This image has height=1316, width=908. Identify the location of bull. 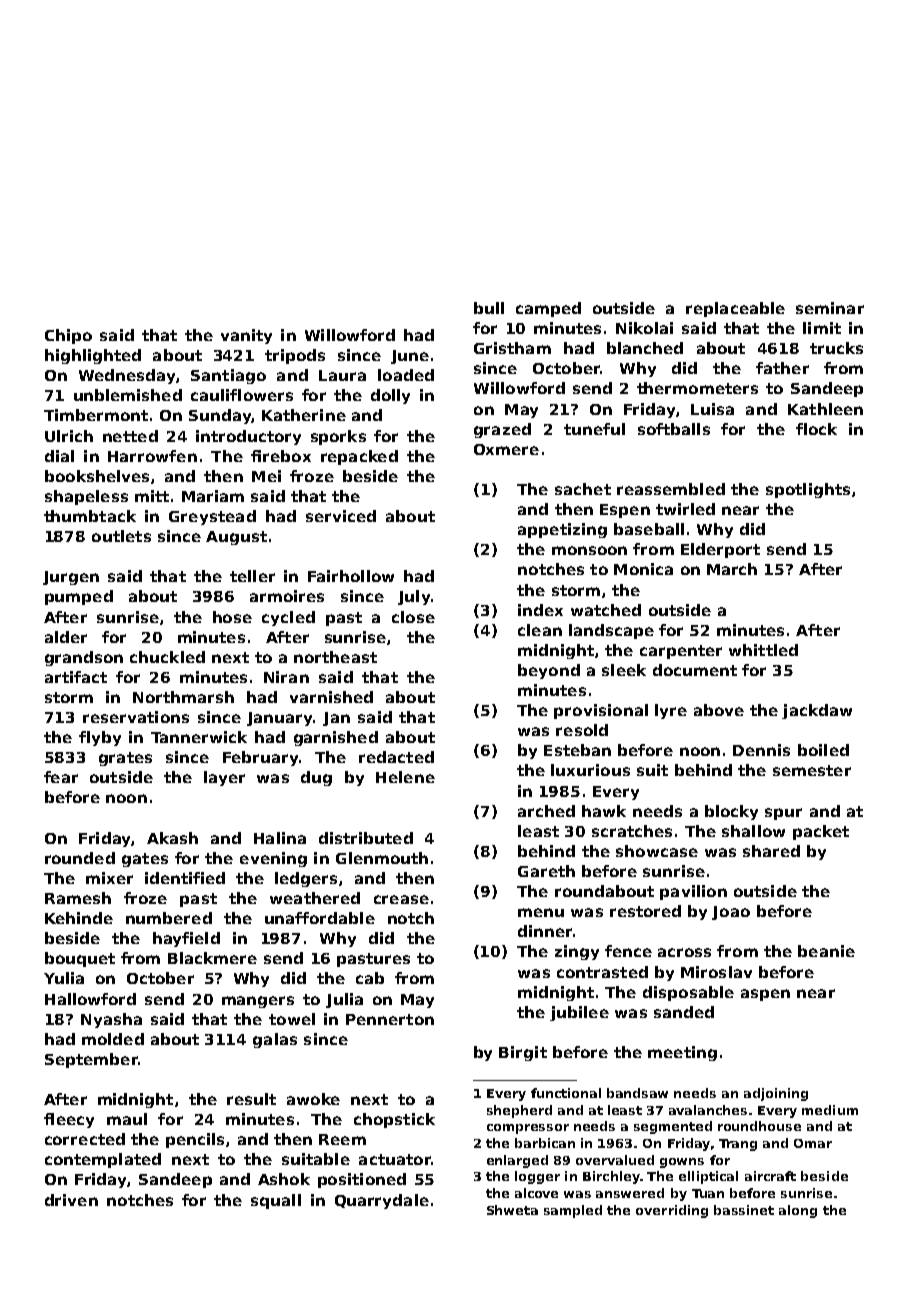
(489, 308).
